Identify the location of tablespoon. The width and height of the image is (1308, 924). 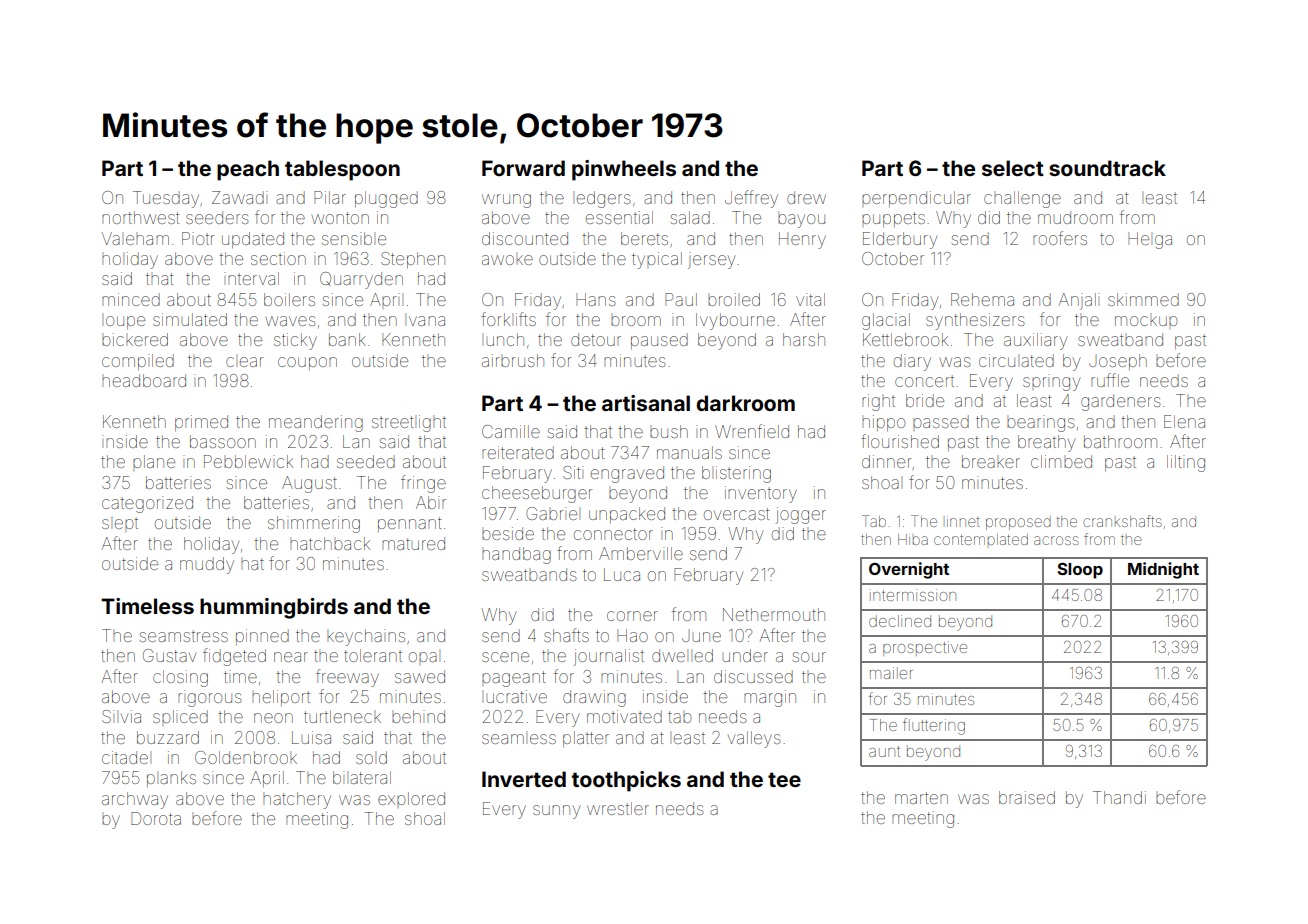
(342, 170).
